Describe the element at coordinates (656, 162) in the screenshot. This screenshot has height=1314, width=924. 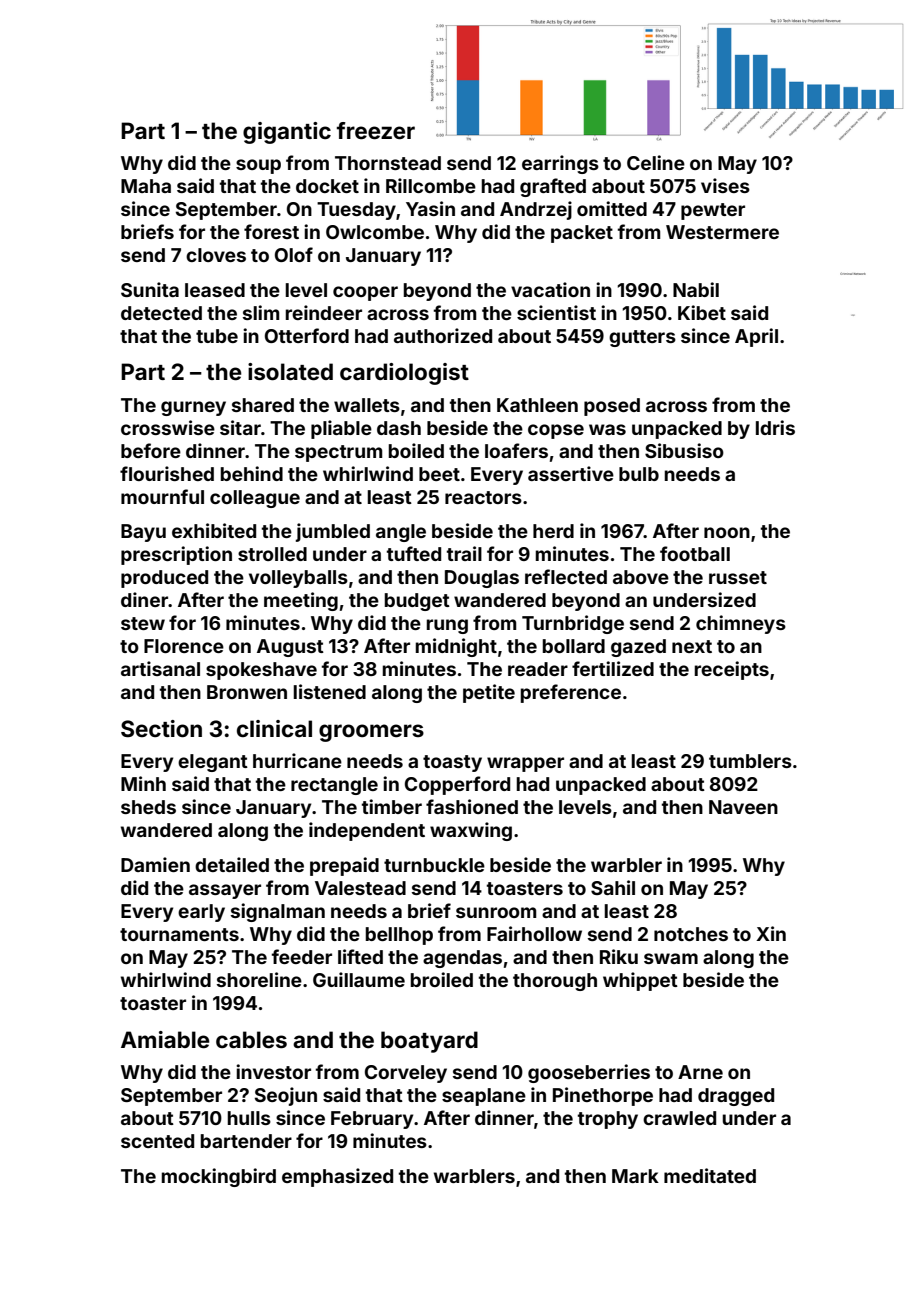
I see `Celine` at that location.
